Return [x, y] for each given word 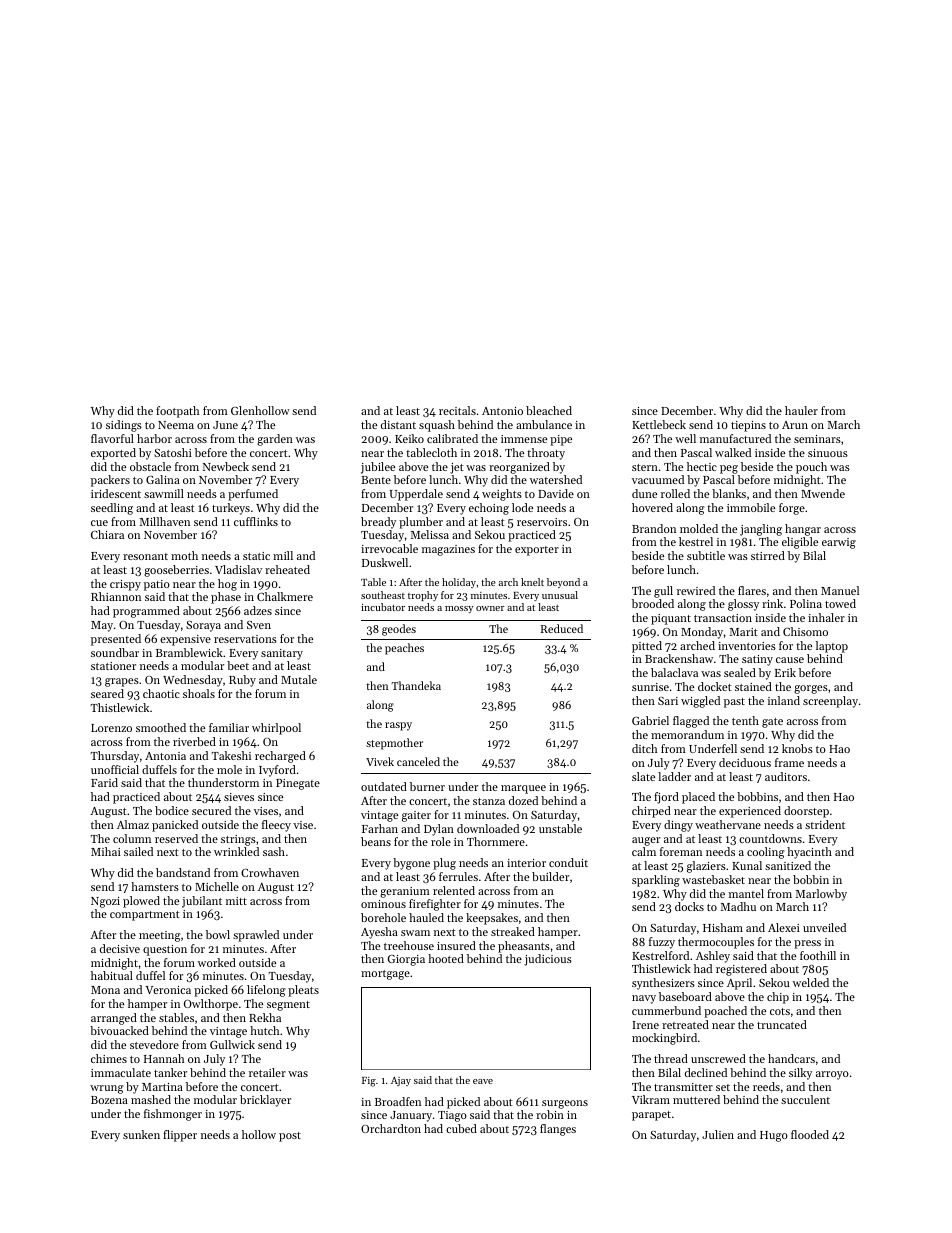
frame [789, 762]
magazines [448, 550]
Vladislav [238, 569]
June [225, 425]
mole [229, 769]
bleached [549, 410]
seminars [817, 439]
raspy [398, 726]
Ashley [713, 957]
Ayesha [379, 933]
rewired [696, 590]
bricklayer [265, 1101]
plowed [141, 902]
